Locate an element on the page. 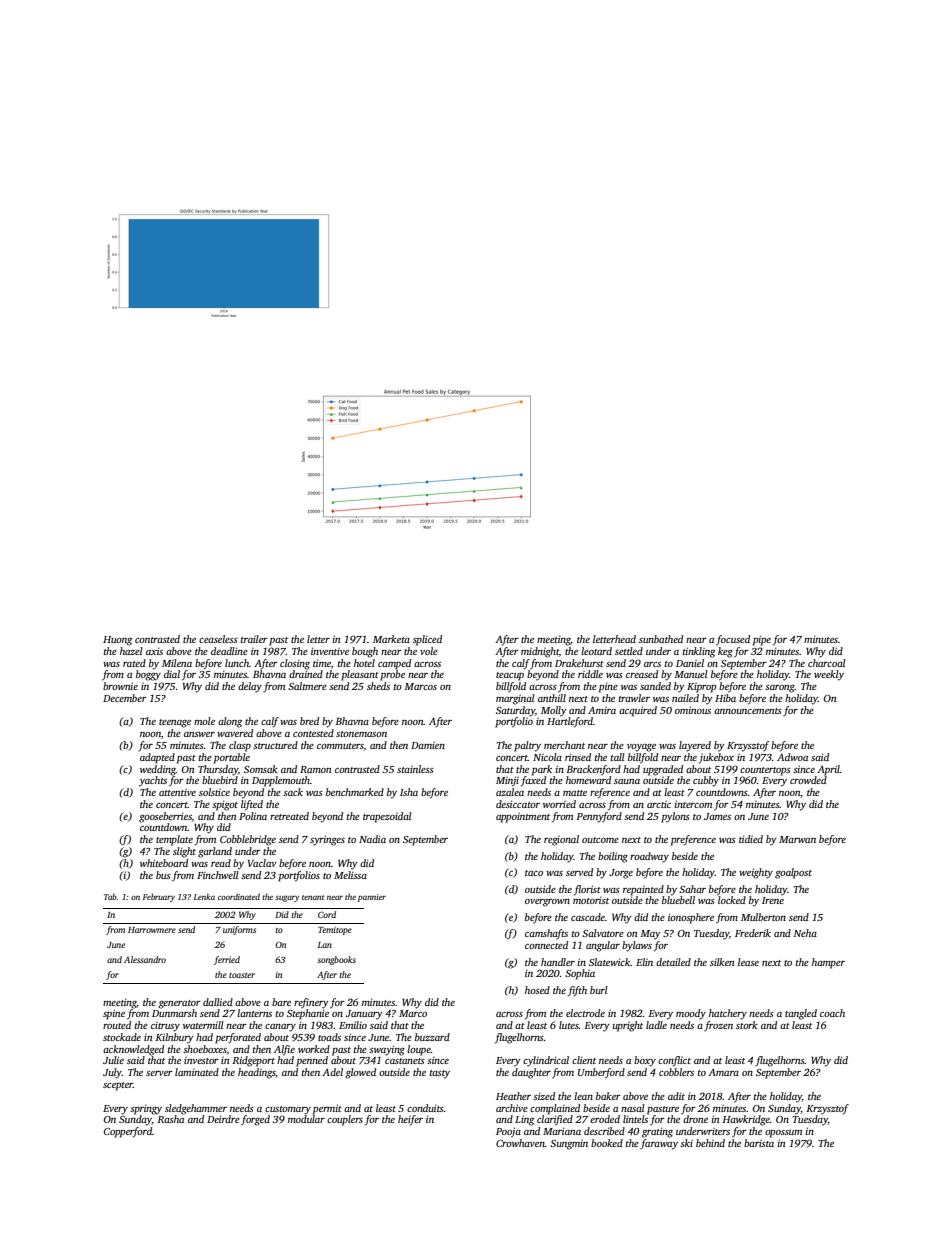 The image size is (952, 1233). sunbathed is located at coordinates (661, 639).
